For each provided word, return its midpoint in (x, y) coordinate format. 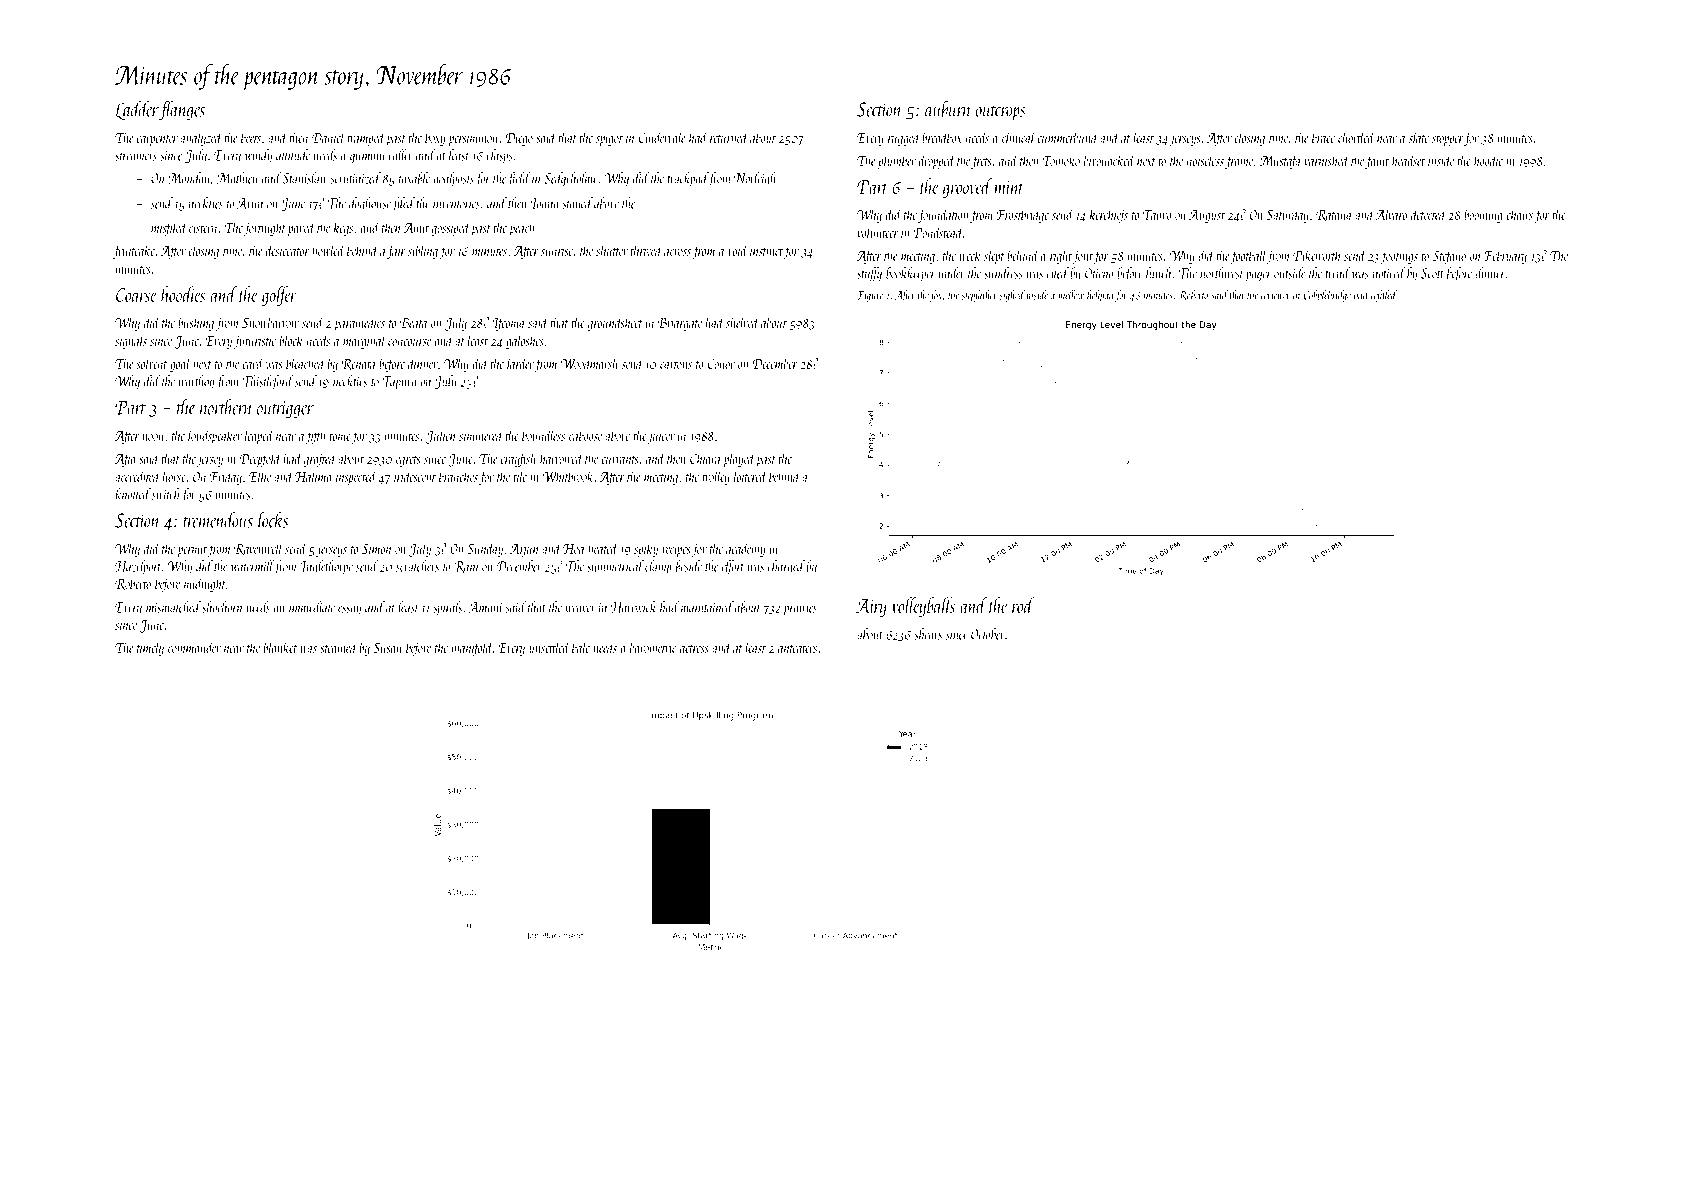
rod (1023, 605)
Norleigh (755, 179)
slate (1419, 137)
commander (194, 647)
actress (694, 649)
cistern (203, 228)
